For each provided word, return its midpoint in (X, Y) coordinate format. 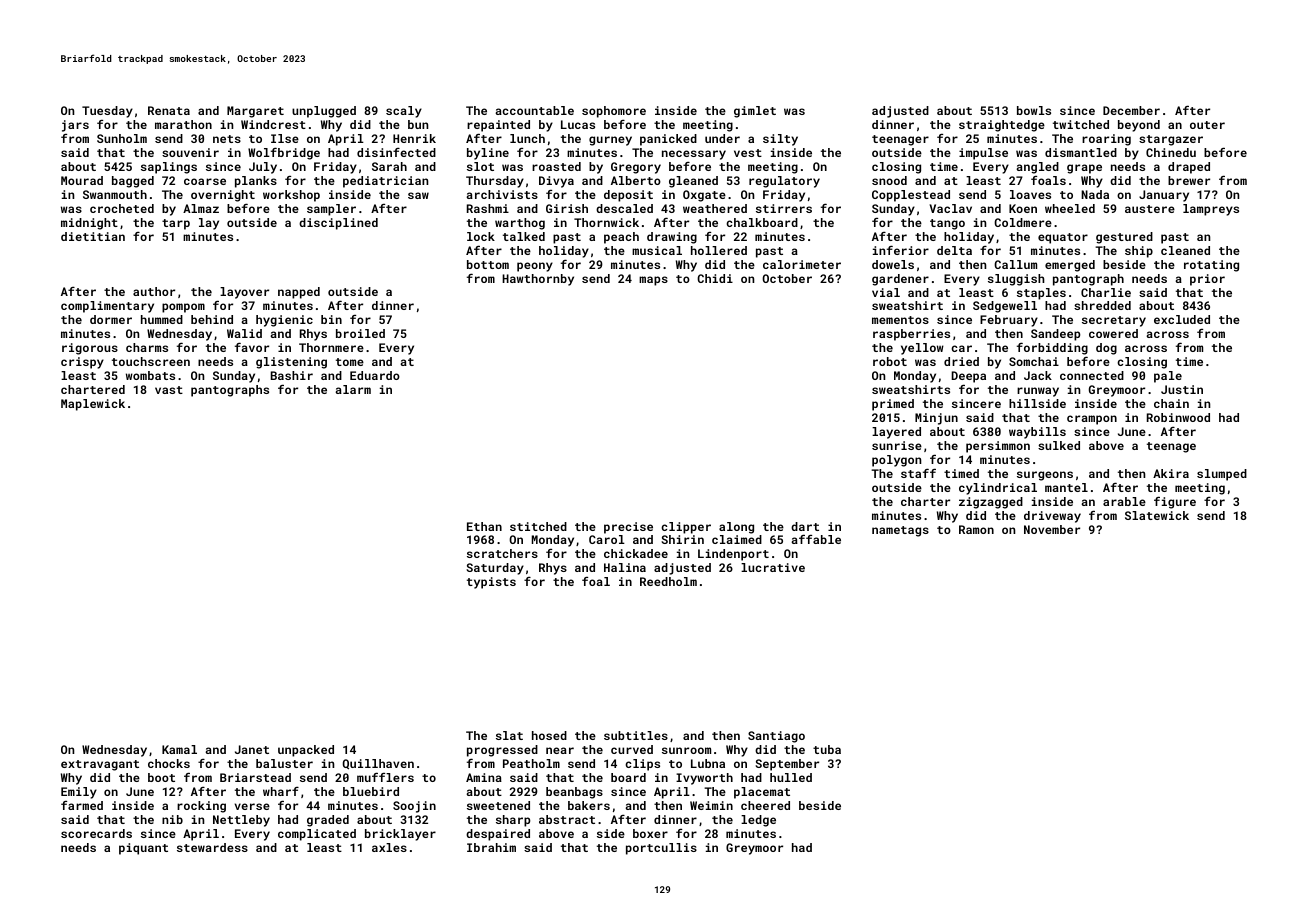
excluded (1182, 319)
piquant (143, 849)
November (1052, 529)
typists (491, 583)
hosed (549, 735)
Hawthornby (538, 280)
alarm (353, 389)
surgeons (1045, 476)
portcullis (661, 849)
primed (893, 405)
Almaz (201, 208)
